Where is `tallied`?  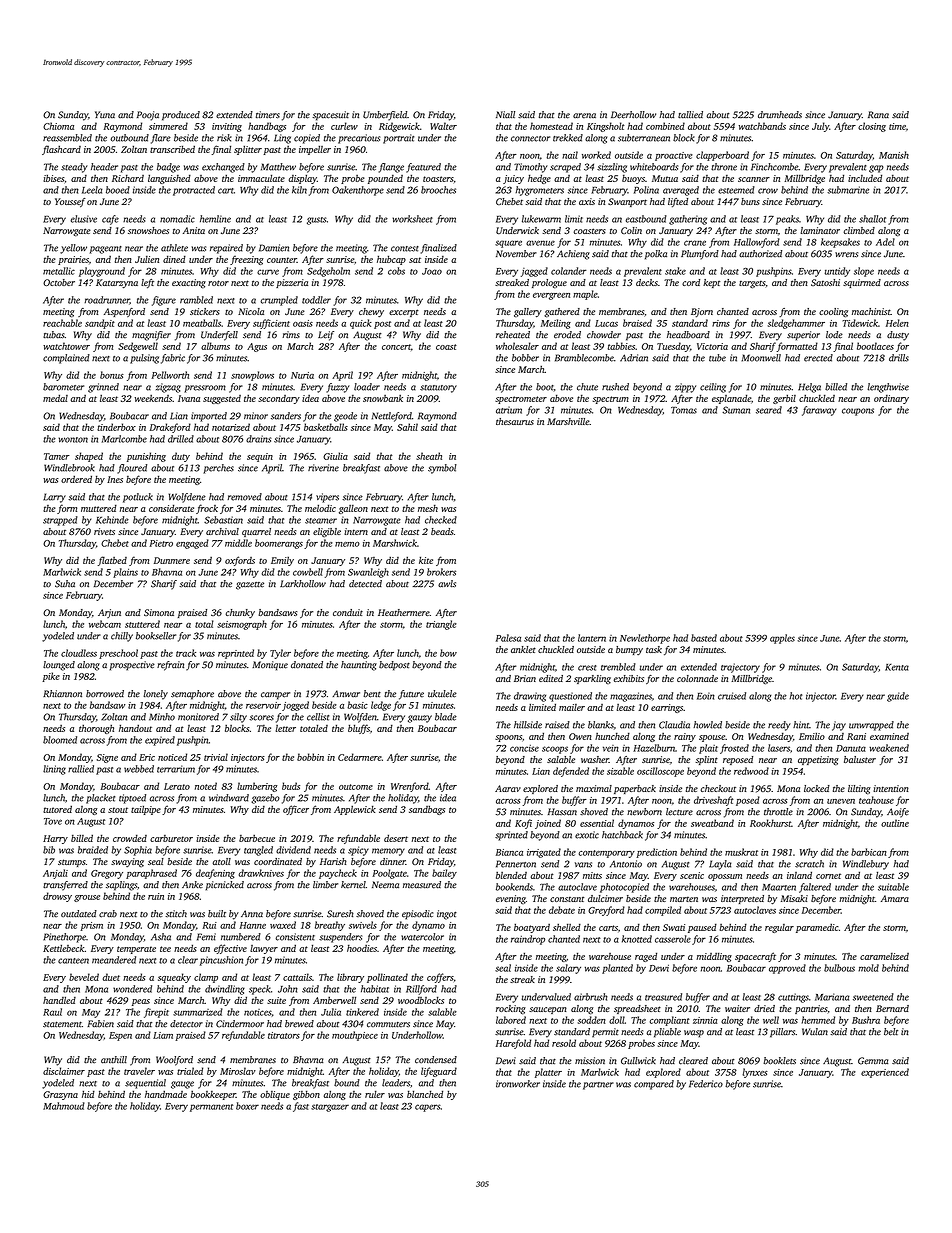 tallied is located at coordinates (690, 115).
